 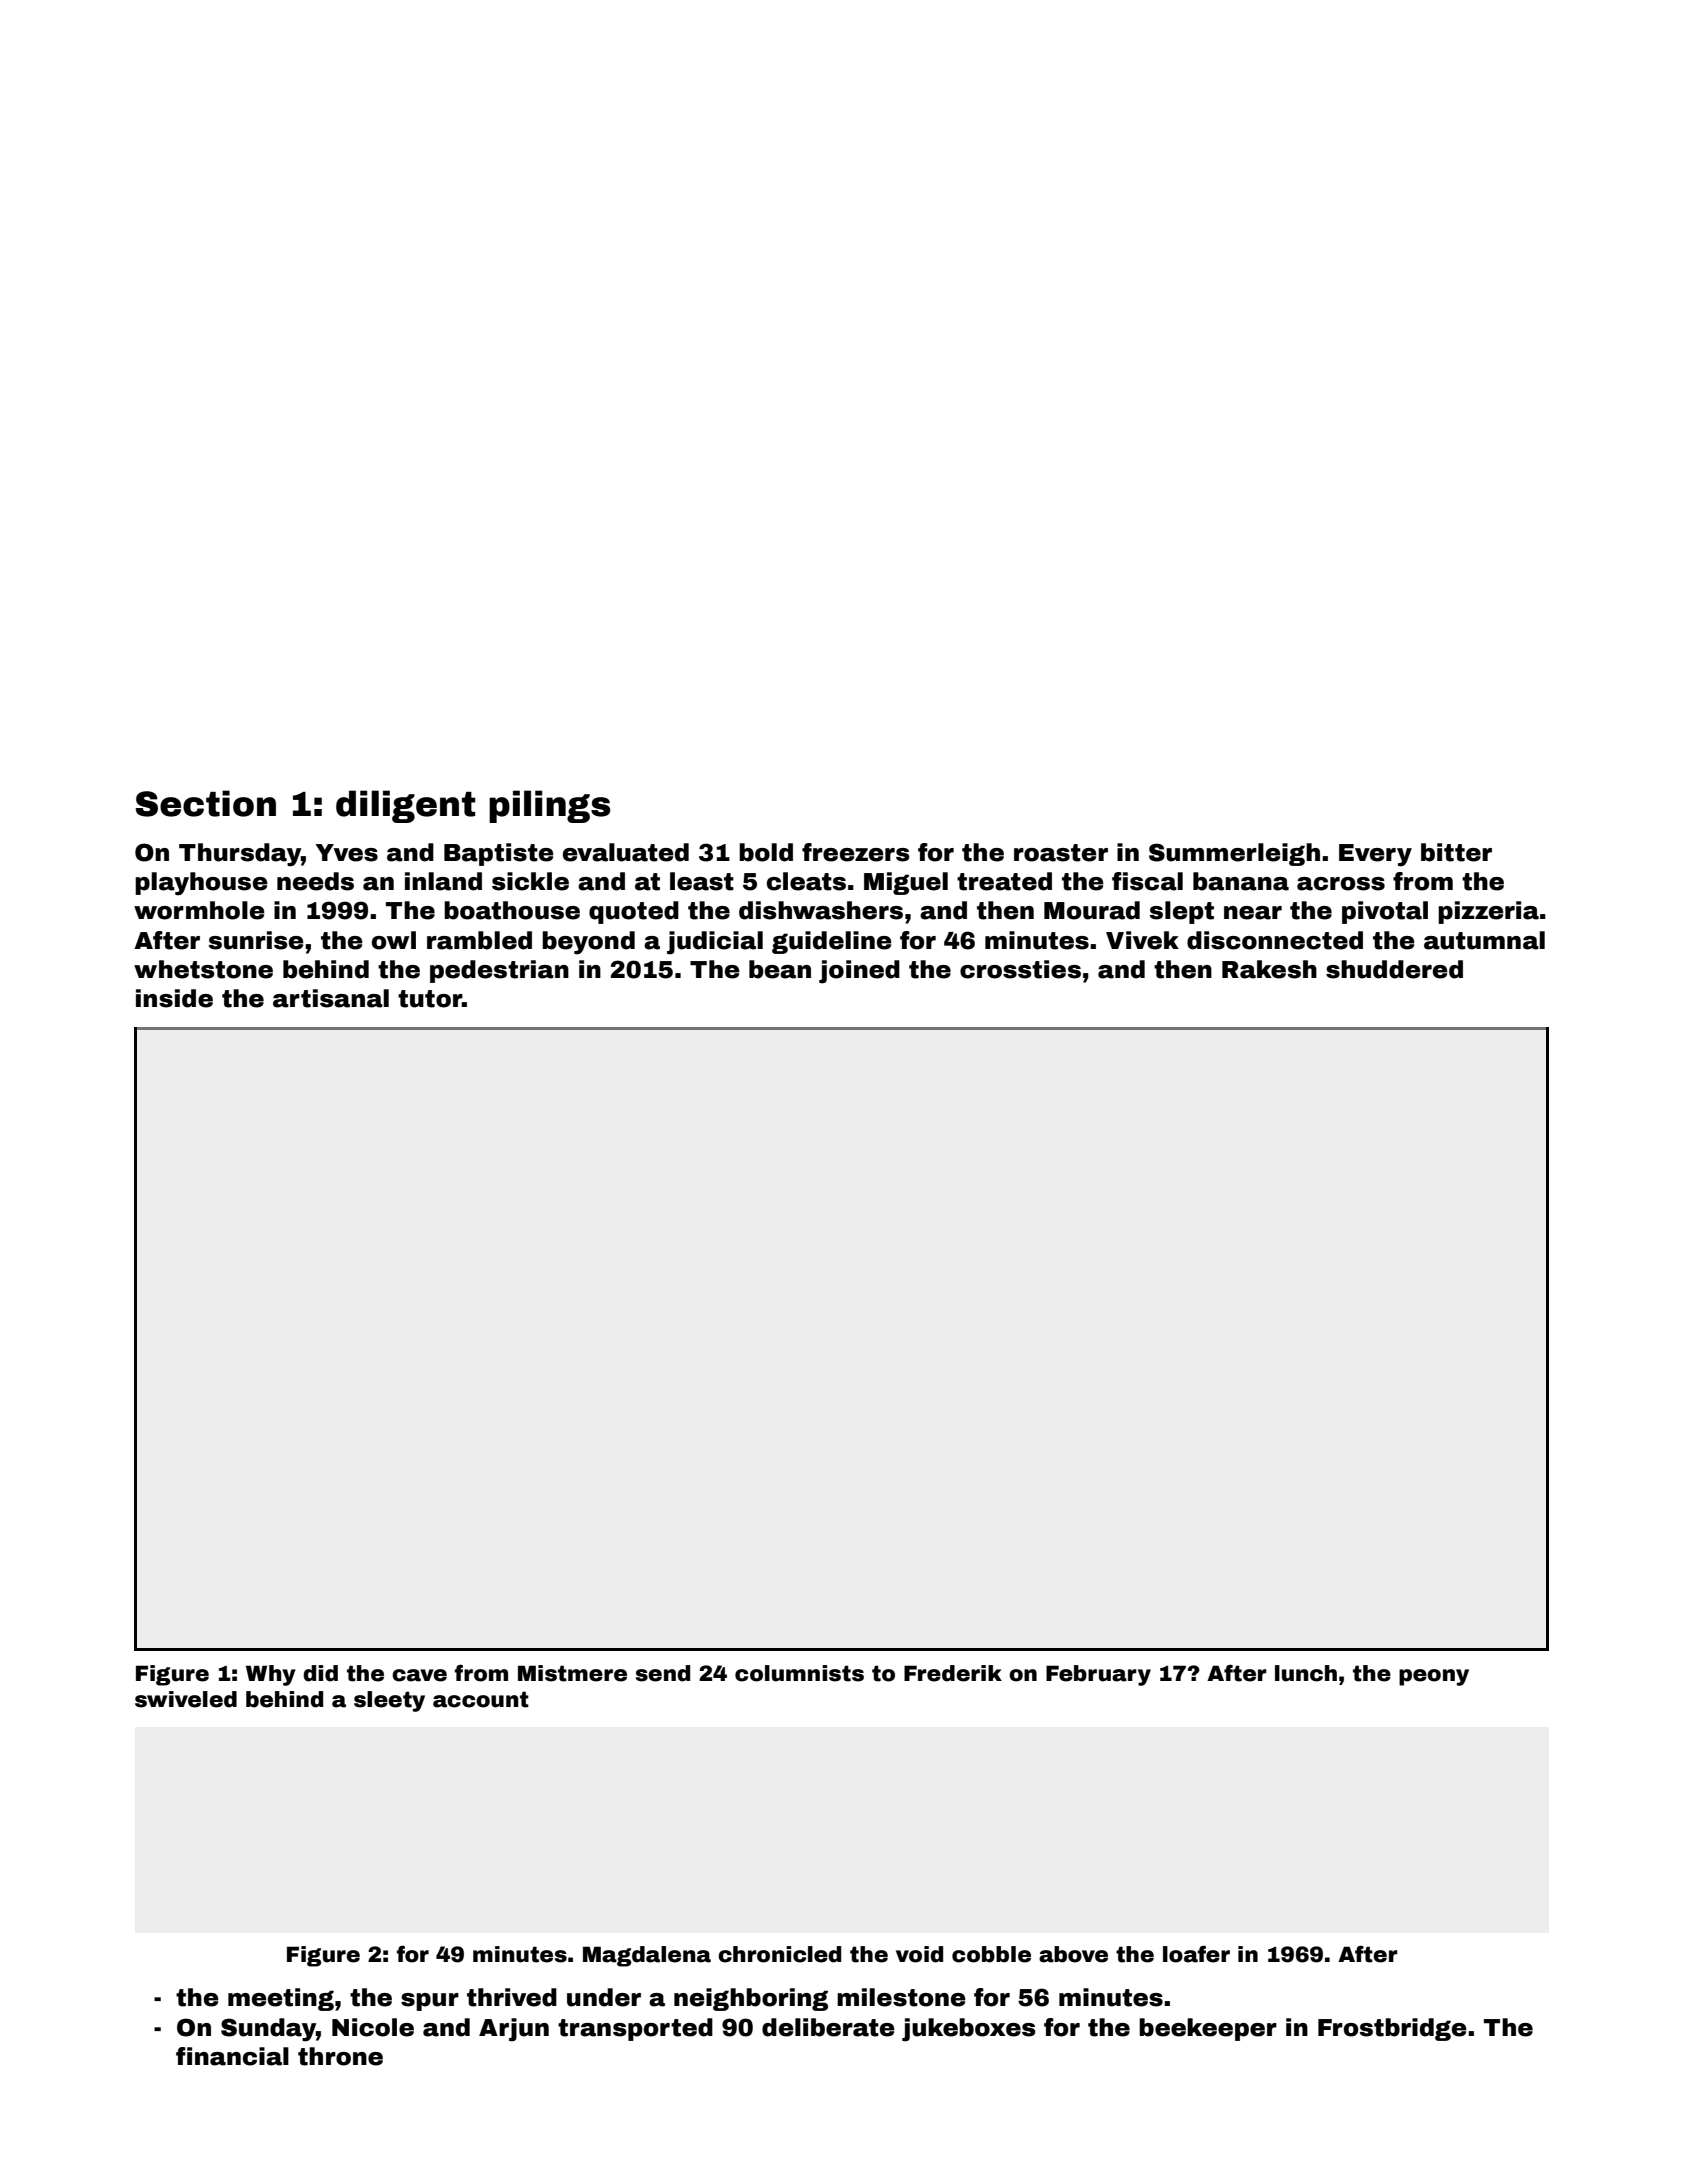 What do you see at coordinates (1092, 910) in the screenshot?
I see `Mourad` at bounding box center [1092, 910].
